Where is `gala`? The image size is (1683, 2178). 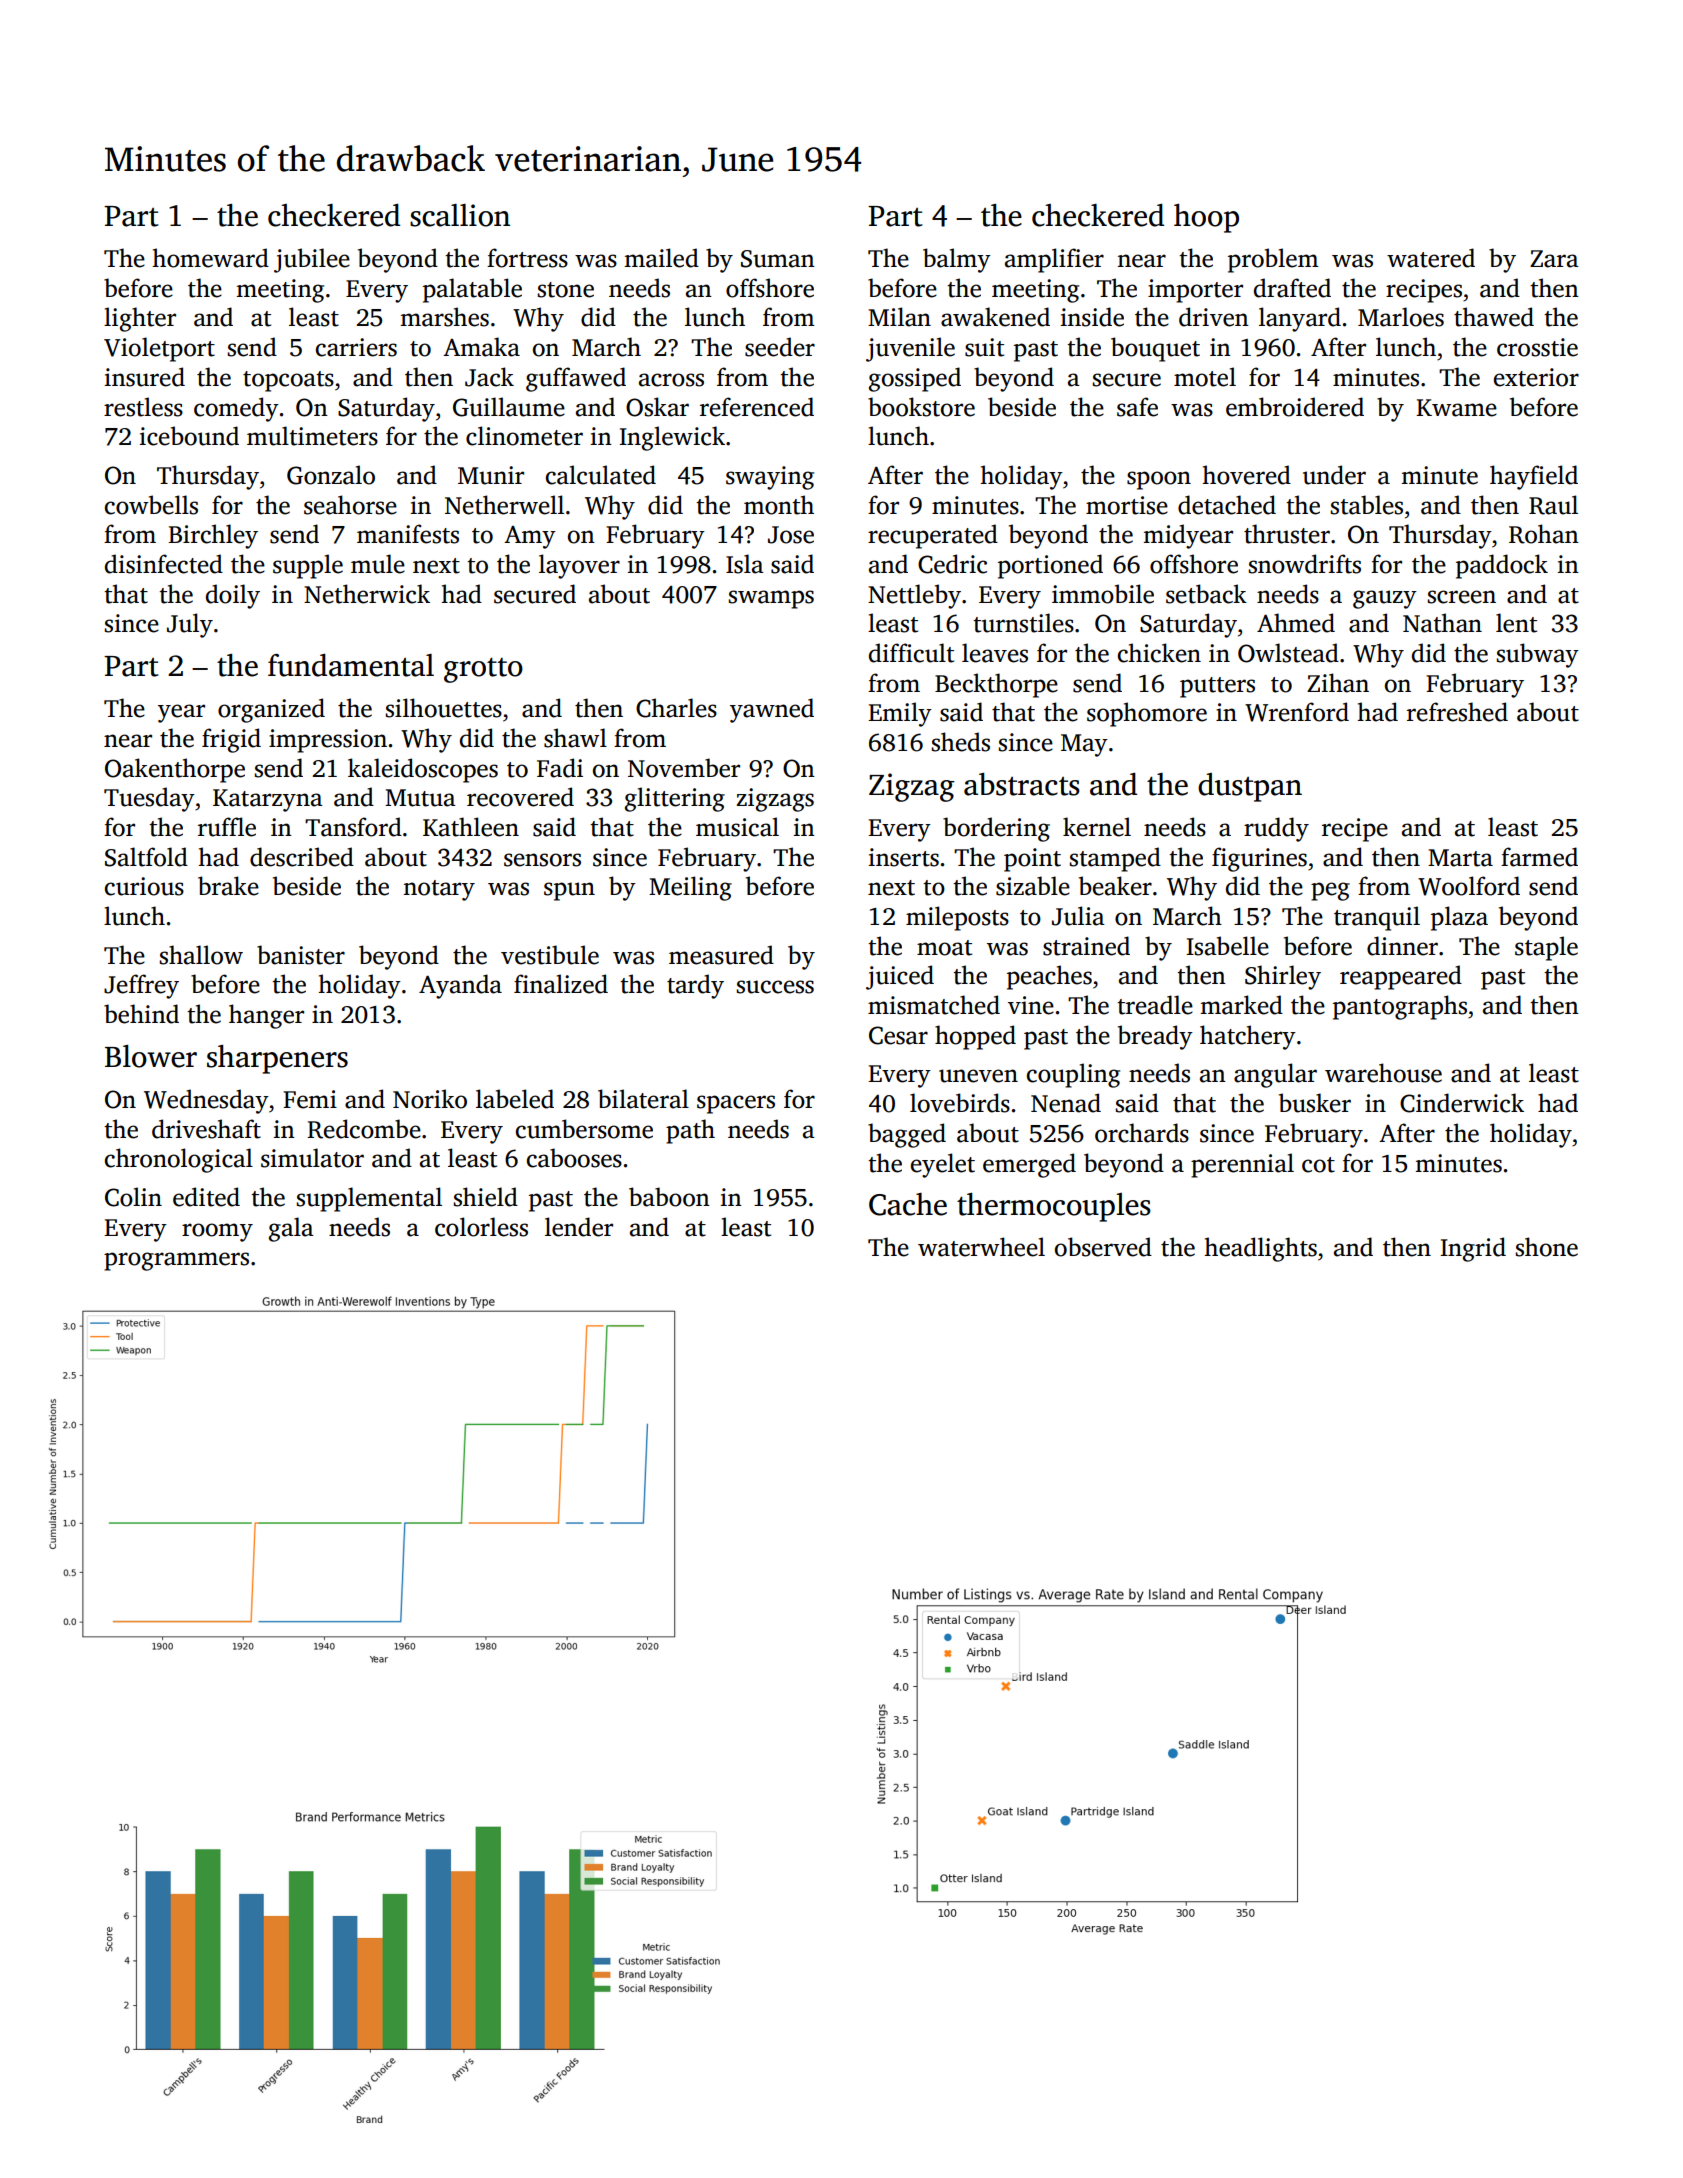
gala is located at coordinates (291, 1229).
